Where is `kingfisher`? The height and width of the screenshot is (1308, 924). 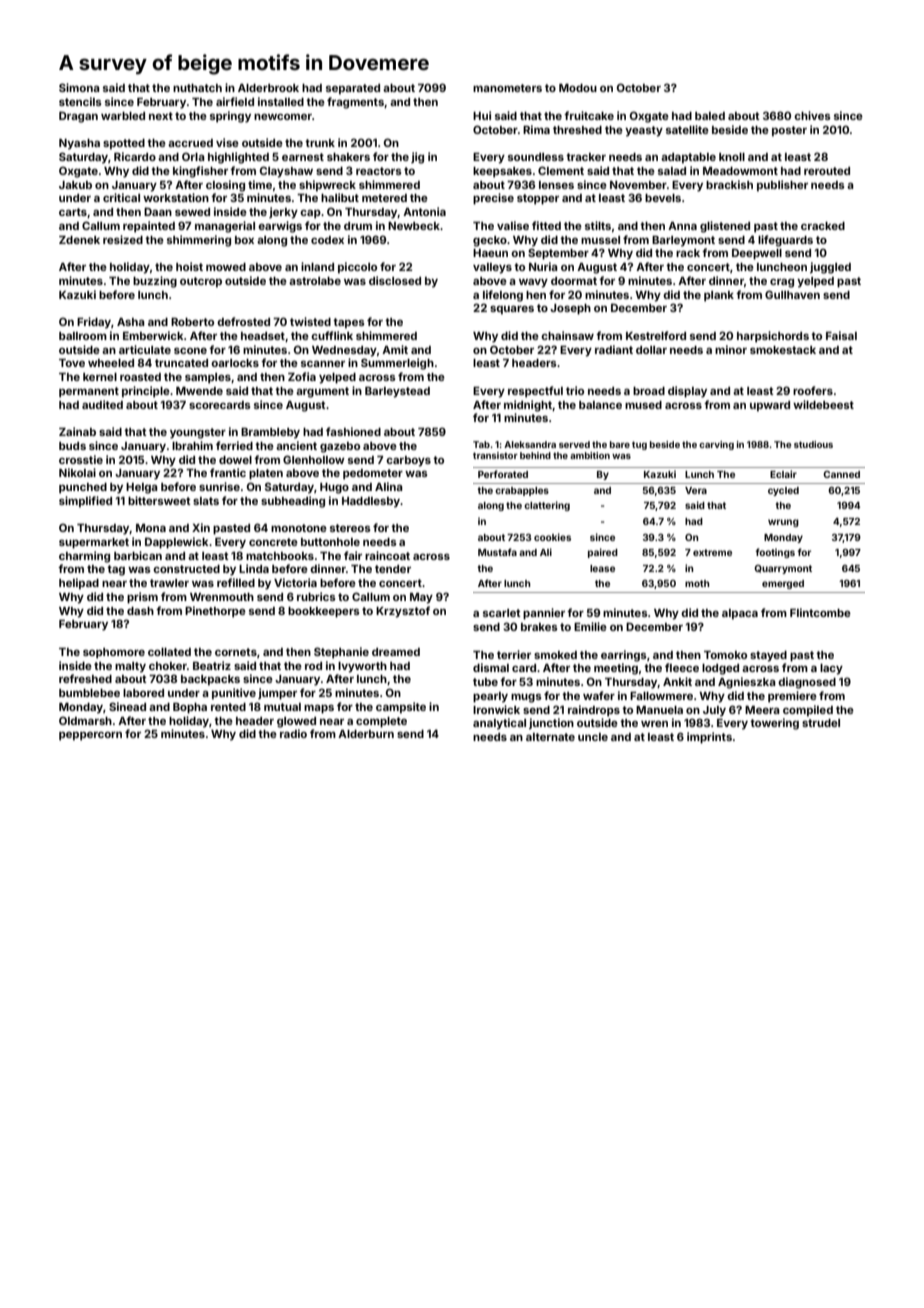 kingfisher is located at coordinates (200, 172).
